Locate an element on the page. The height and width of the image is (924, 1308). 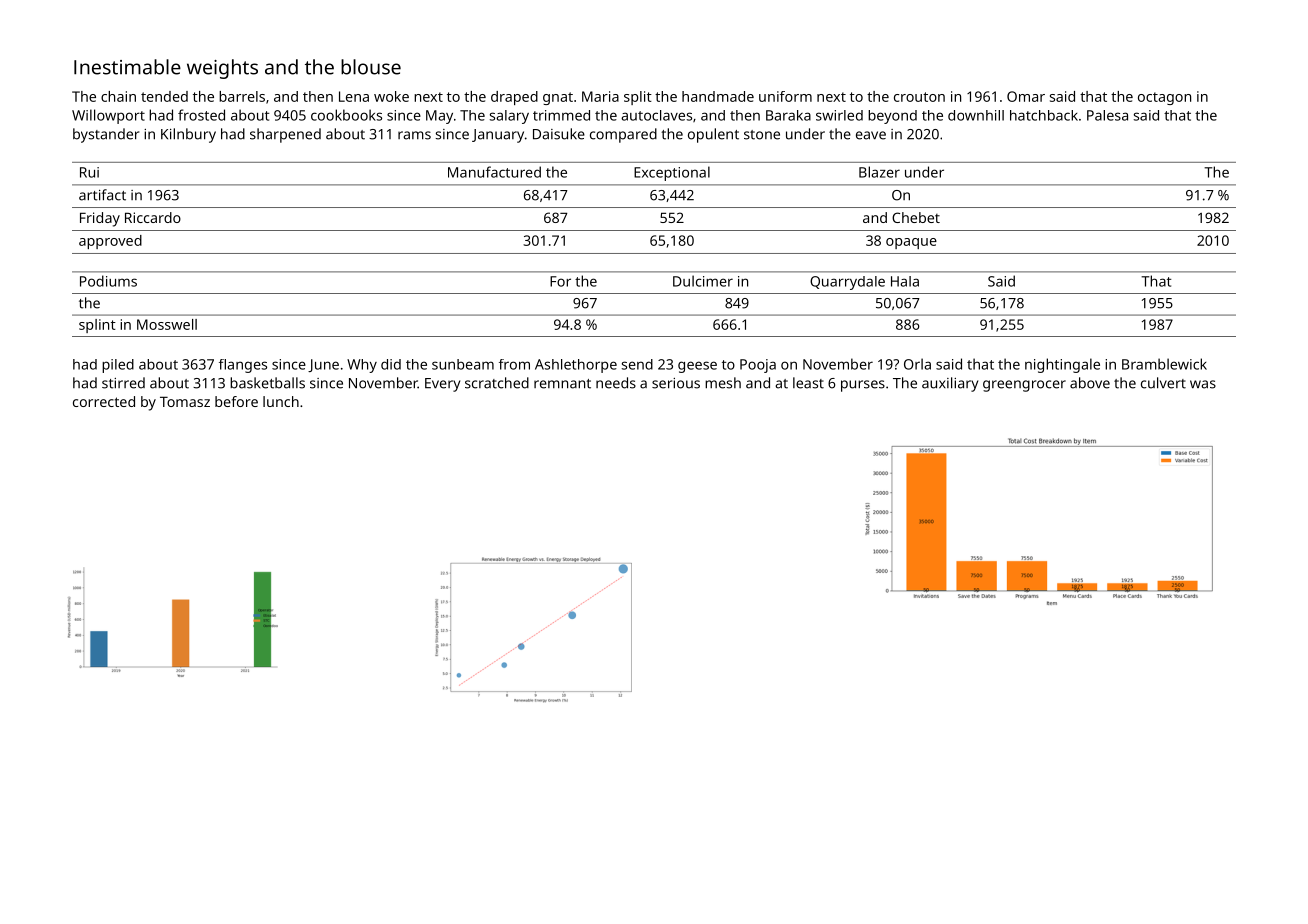
corrected is located at coordinates (104, 401).
